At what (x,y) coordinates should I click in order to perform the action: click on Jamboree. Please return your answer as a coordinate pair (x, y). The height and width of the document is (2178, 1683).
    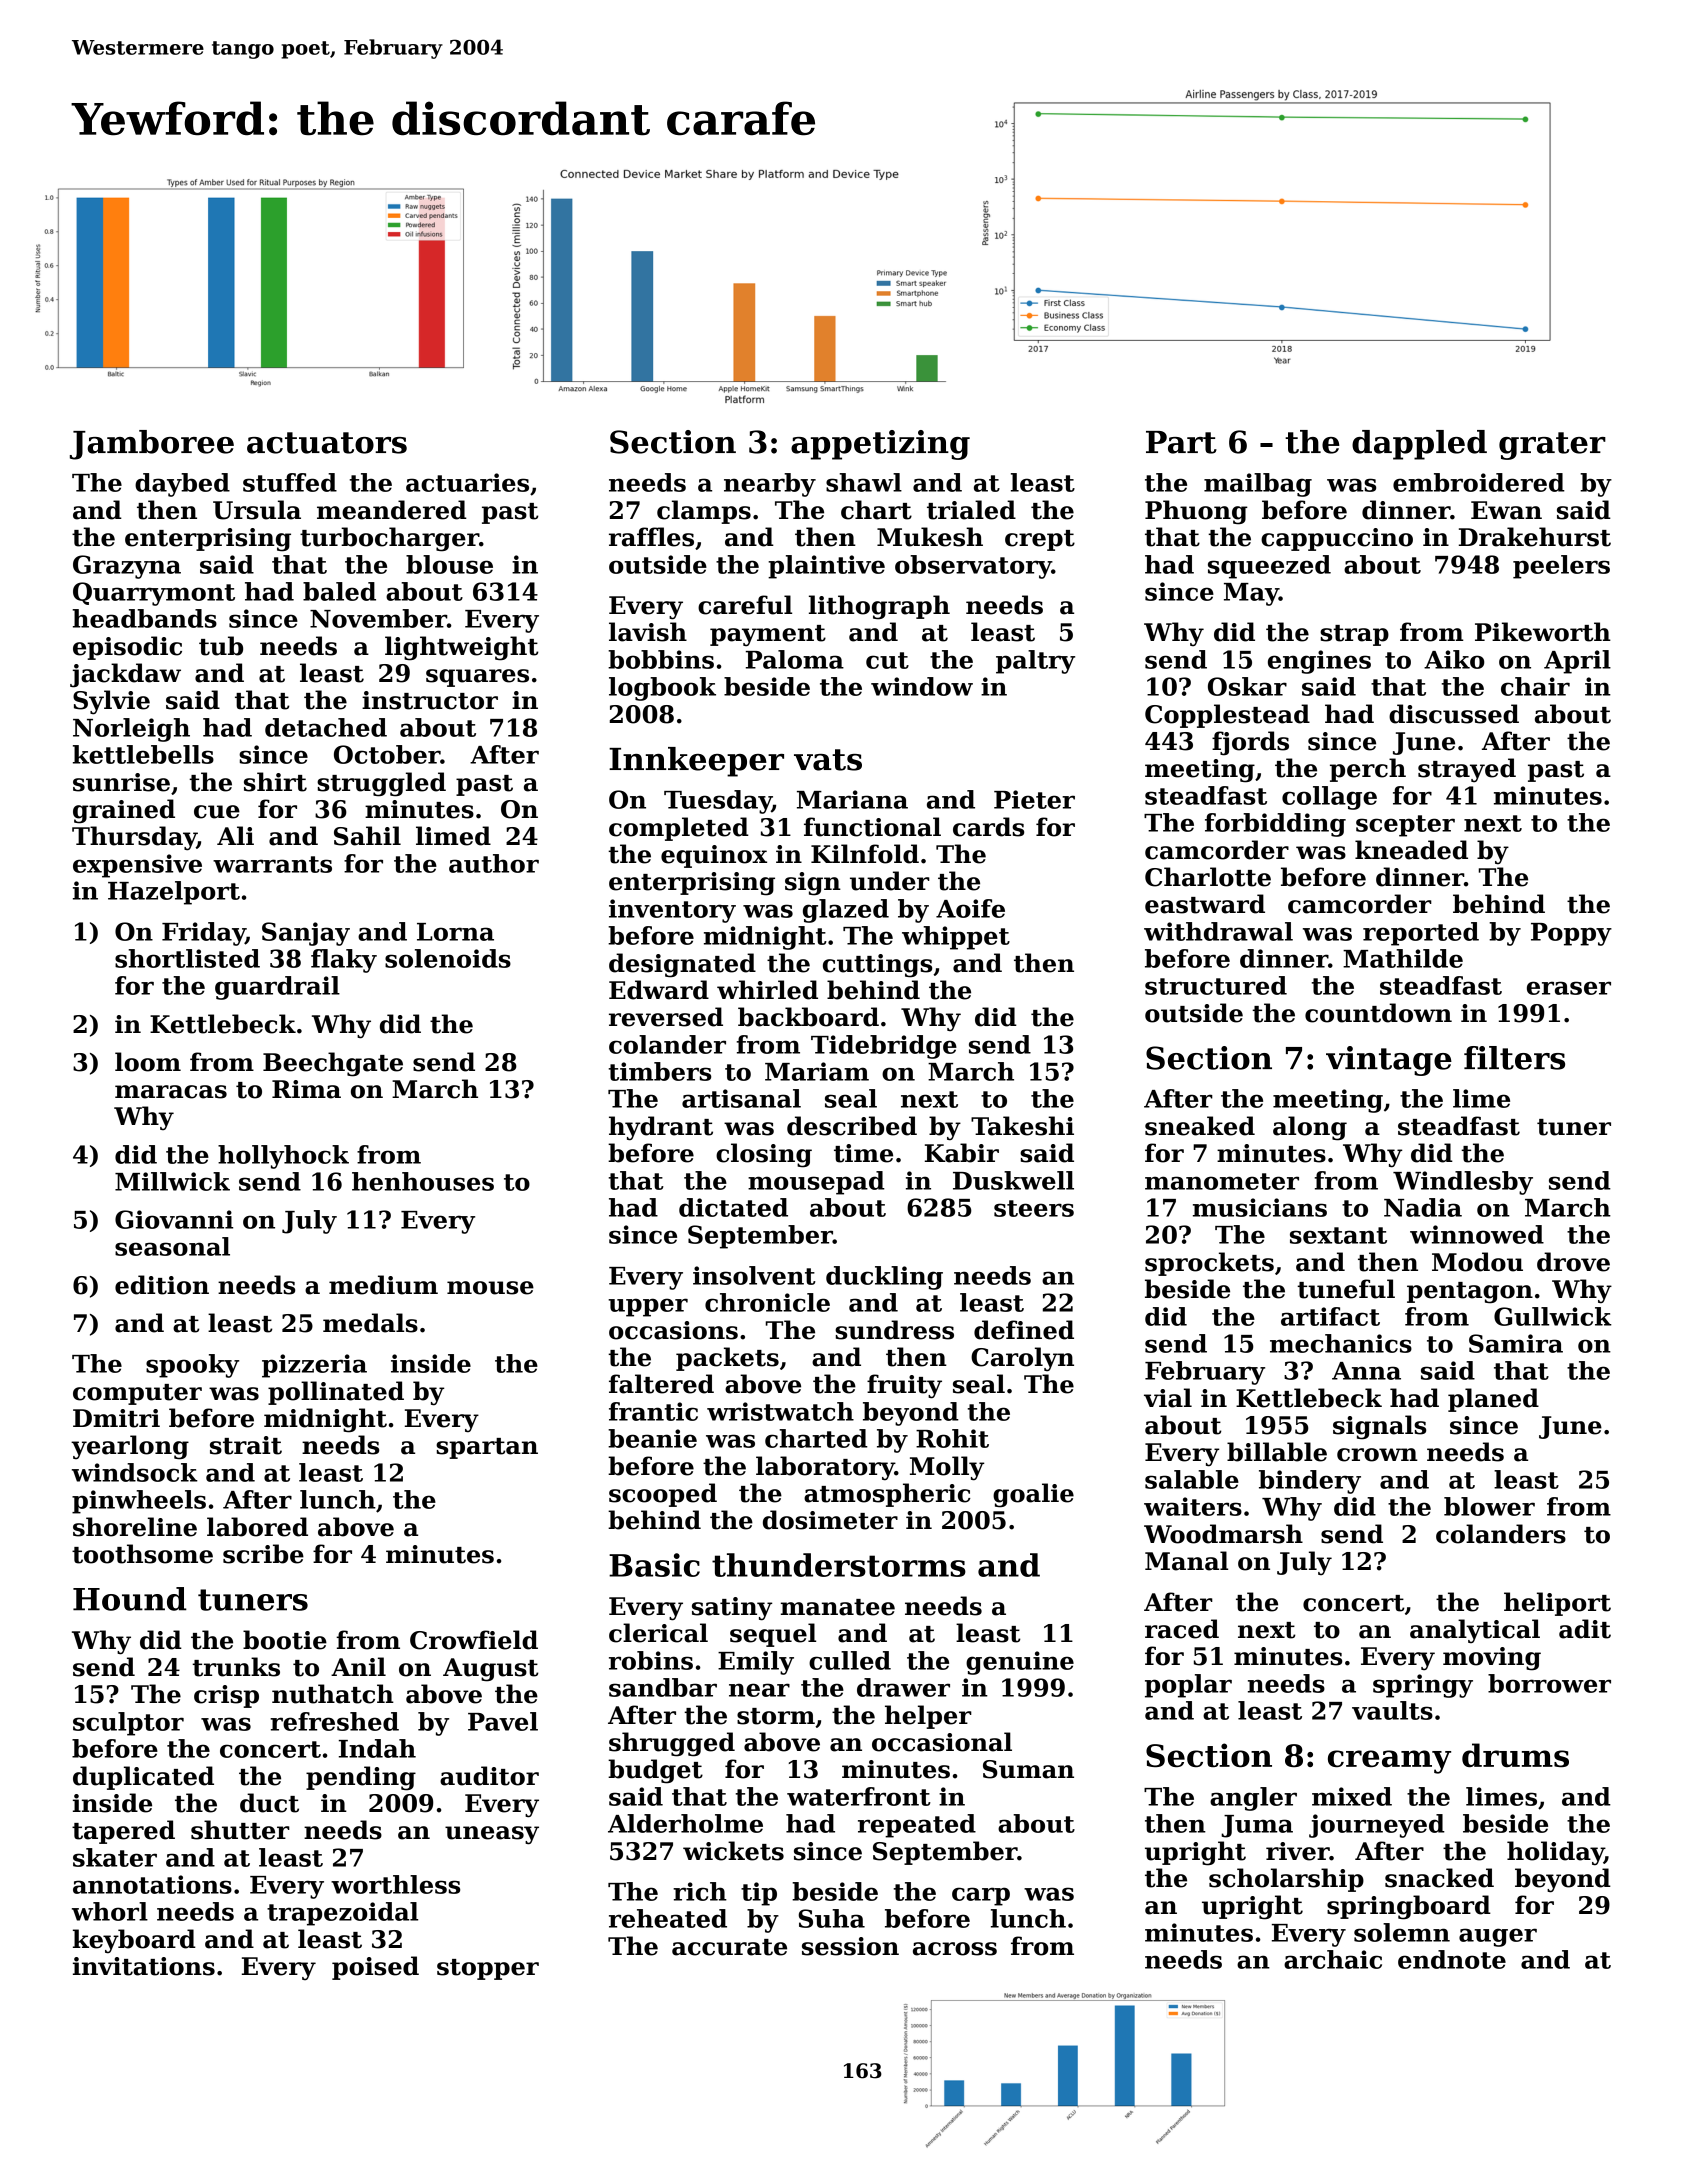
    Looking at the image, I should click on (152, 445).
